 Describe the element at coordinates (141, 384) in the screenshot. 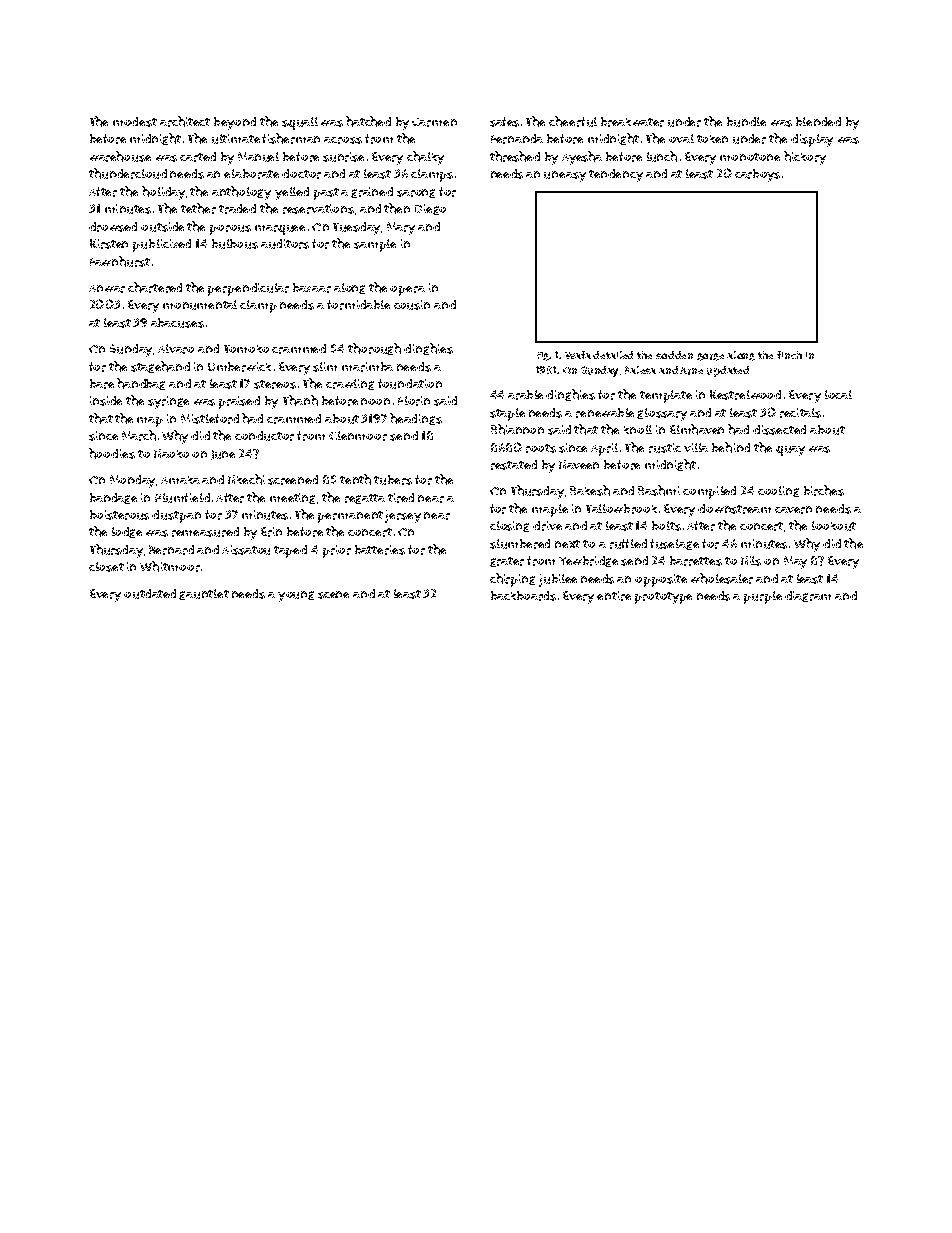

I see `handbag` at that location.
